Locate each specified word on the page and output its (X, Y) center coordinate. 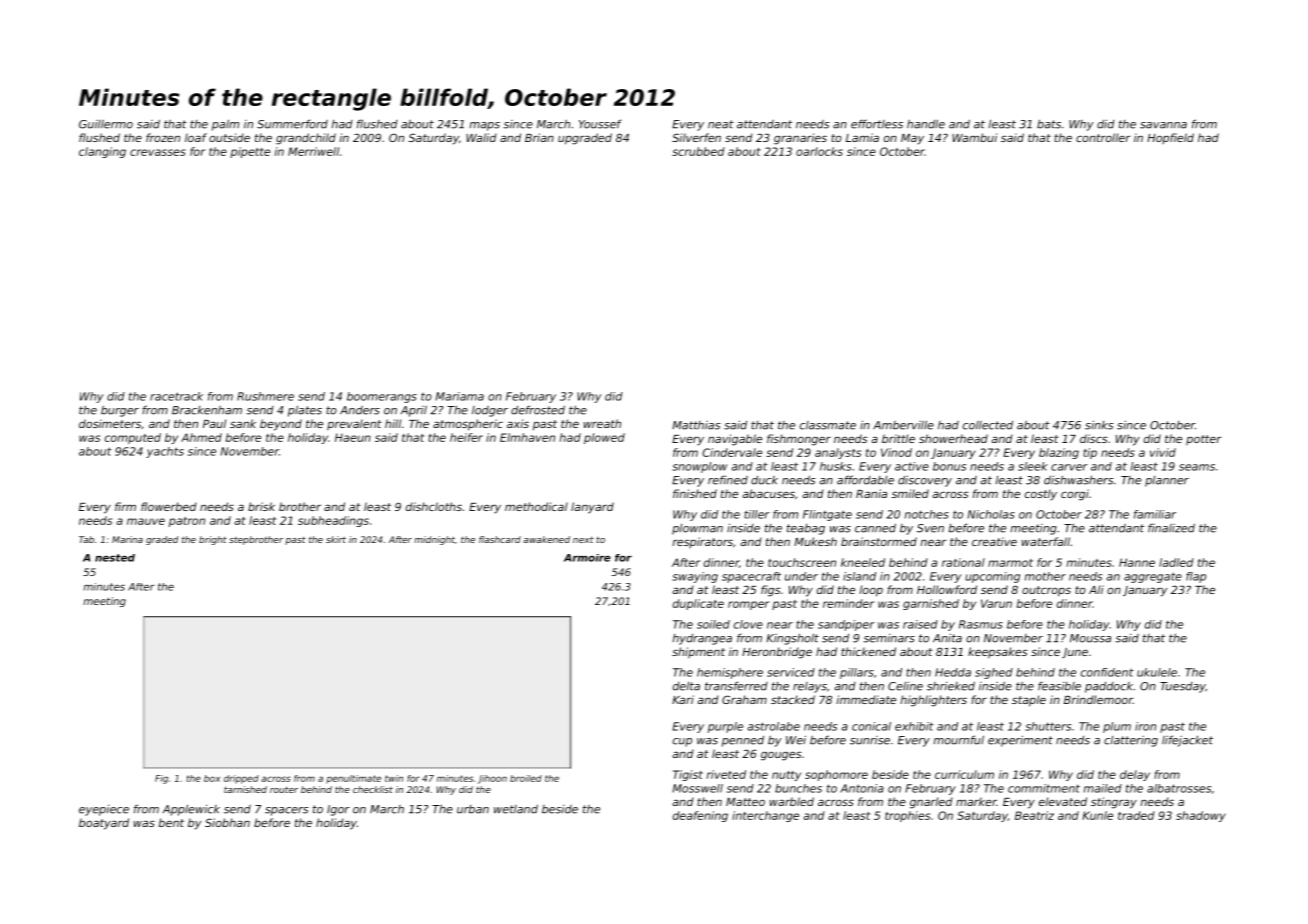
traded (1136, 815)
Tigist (688, 775)
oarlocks (819, 151)
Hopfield (1170, 138)
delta (686, 686)
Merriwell (313, 151)
